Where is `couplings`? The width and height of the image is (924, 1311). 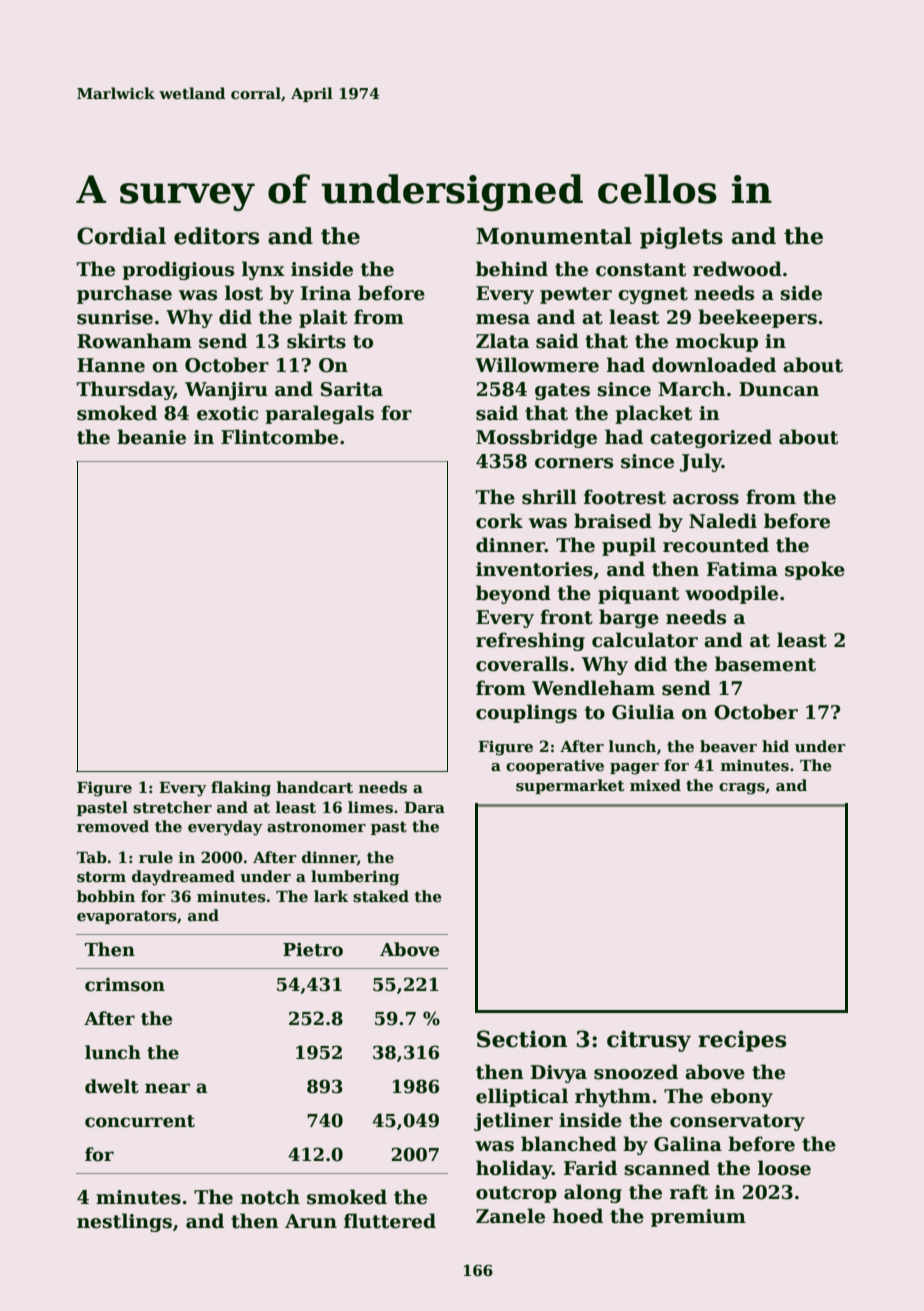
couplings is located at coordinates (526, 713).
